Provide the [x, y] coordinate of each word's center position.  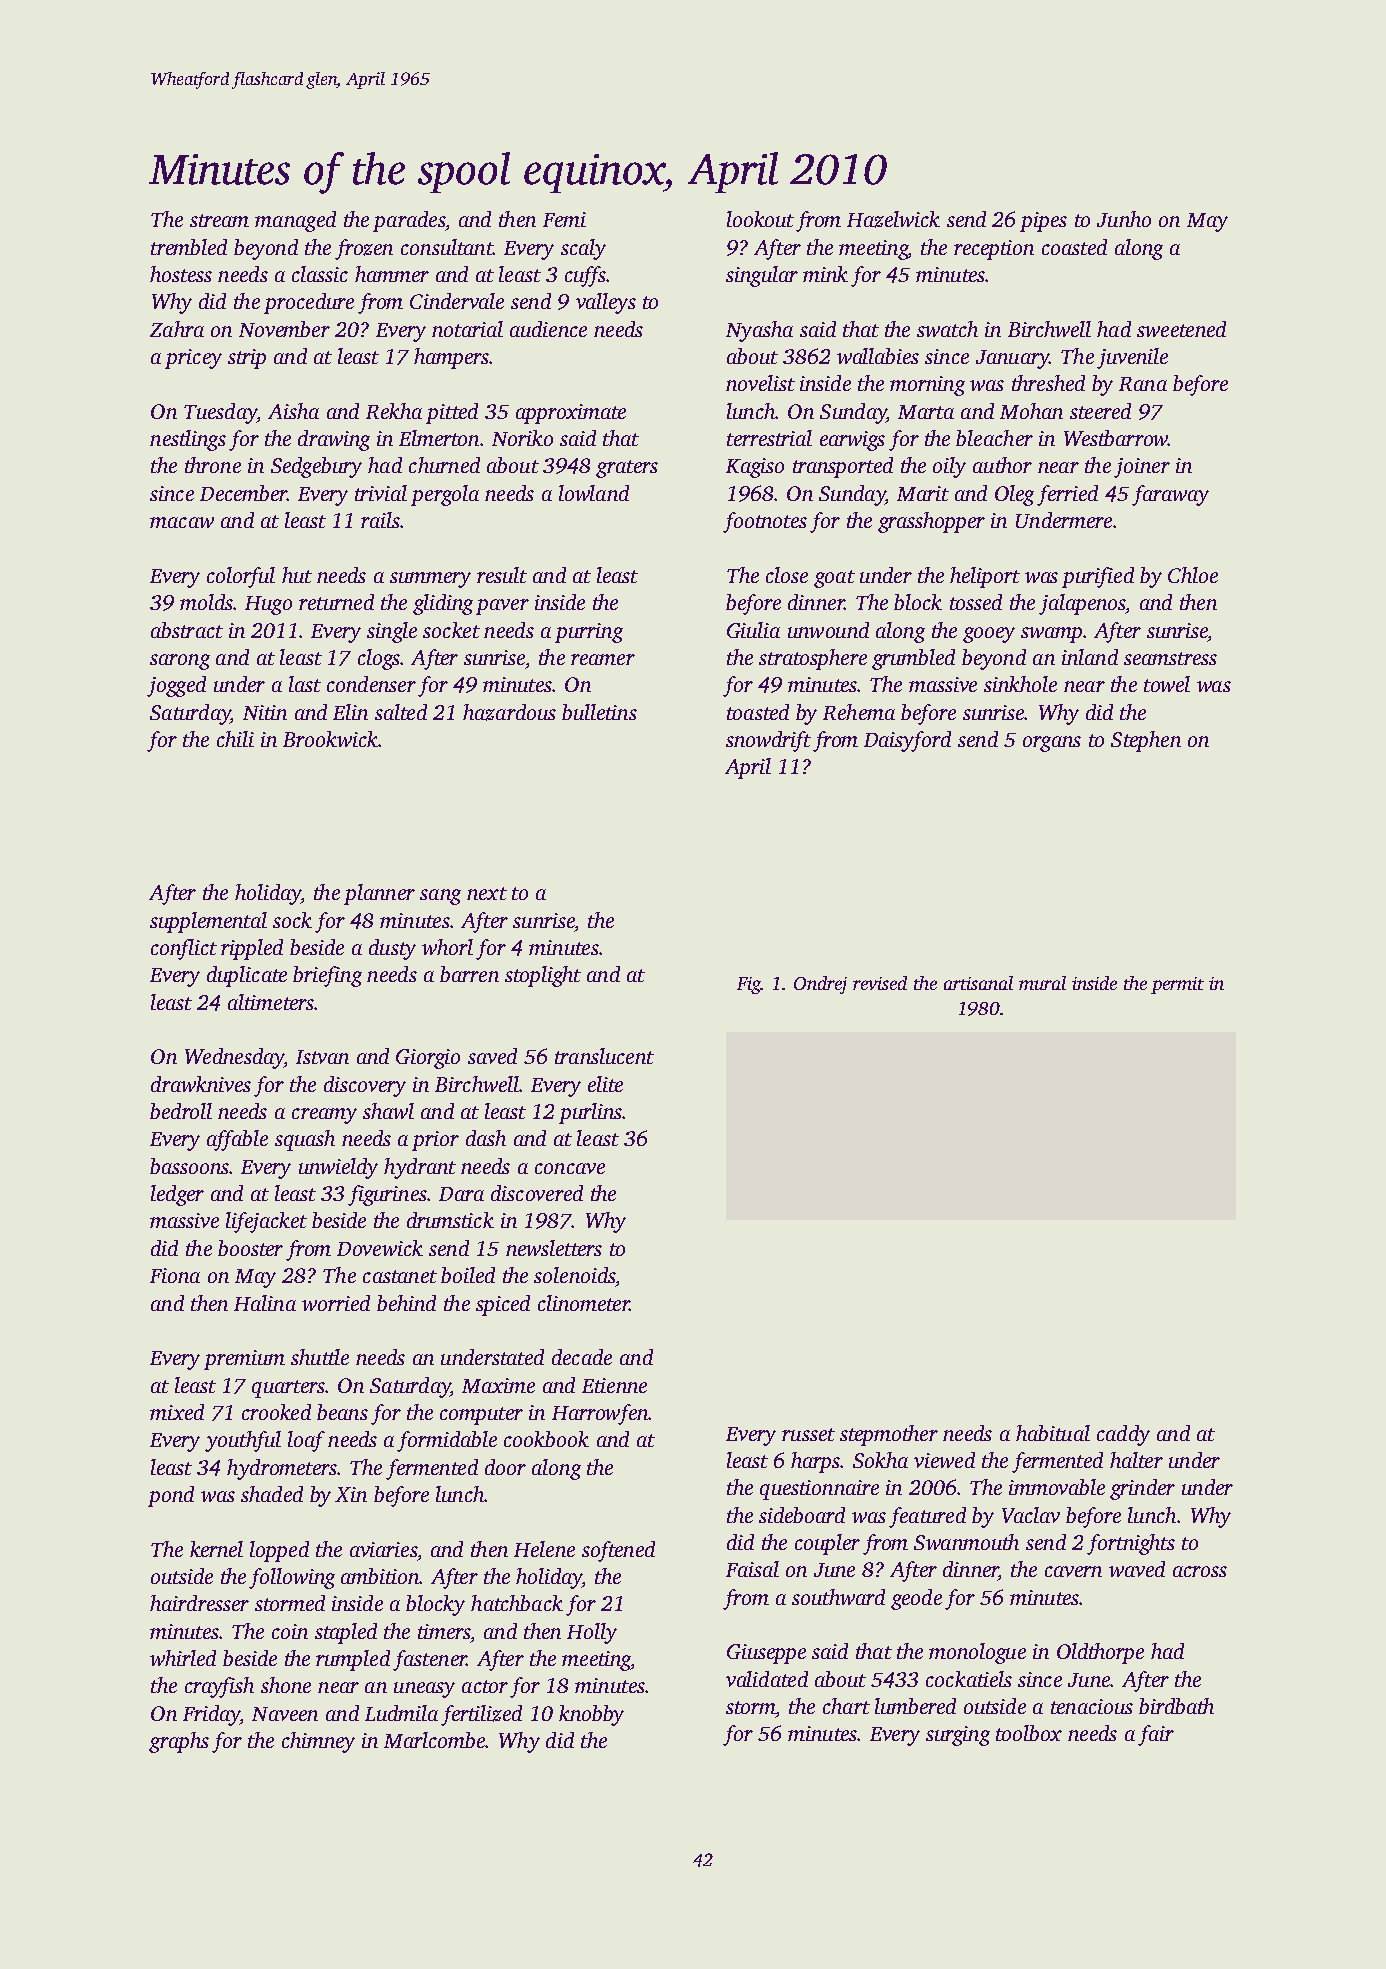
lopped [279, 1551]
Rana [1143, 384]
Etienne [614, 1385]
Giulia [753, 630]
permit [1177, 985]
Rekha [394, 411]
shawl [388, 1111]
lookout [760, 219]
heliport [985, 577]
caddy [1123, 1435]
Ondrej [820, 985]
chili [235, 739]
